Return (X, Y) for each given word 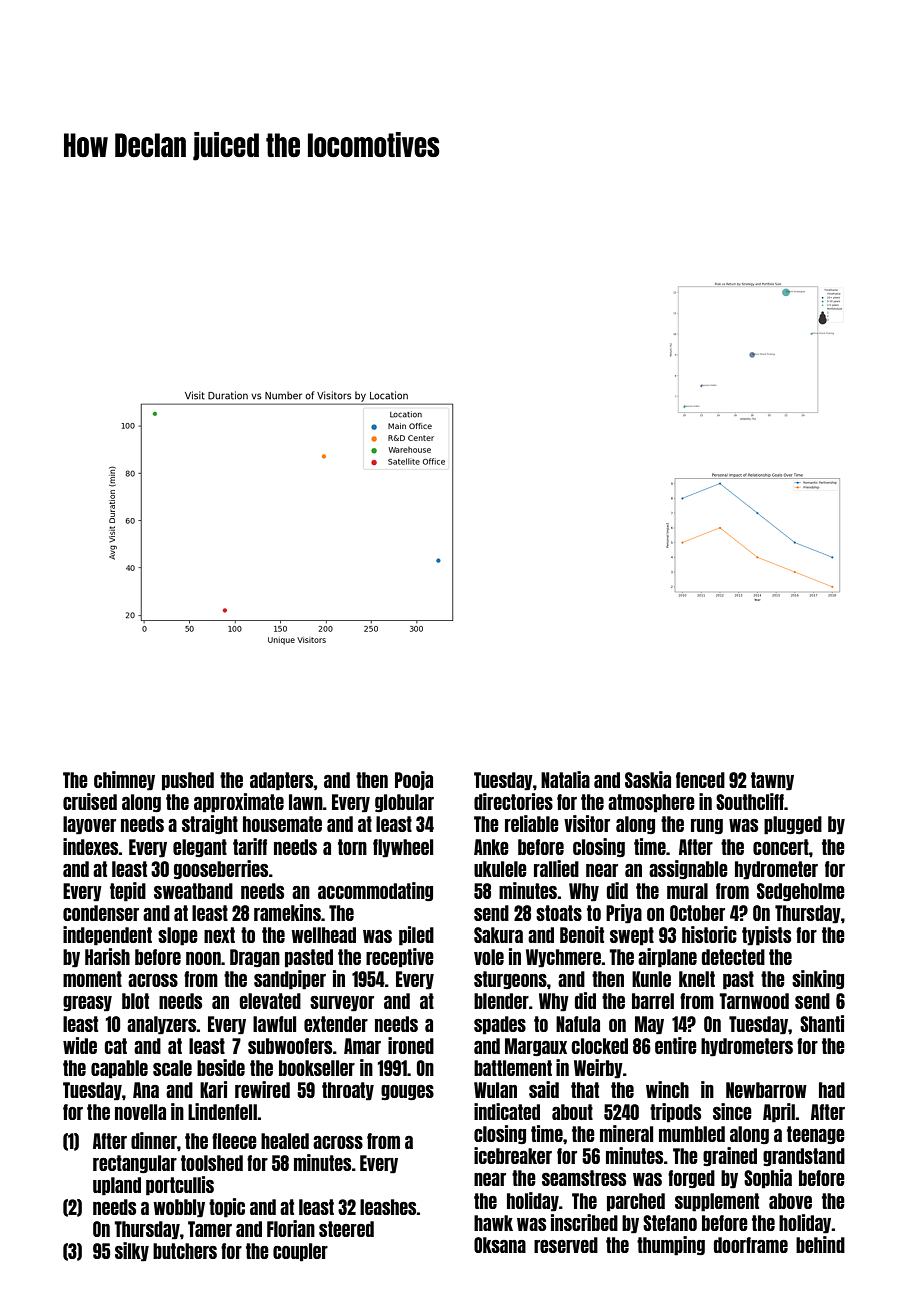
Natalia (565, 779)
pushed (188, 781)
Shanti (822, 1023)
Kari (213, 1089)
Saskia (648, 779)
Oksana (500, 1245)
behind (820, 1244)
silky (132, 1252)
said (544, 1089)
